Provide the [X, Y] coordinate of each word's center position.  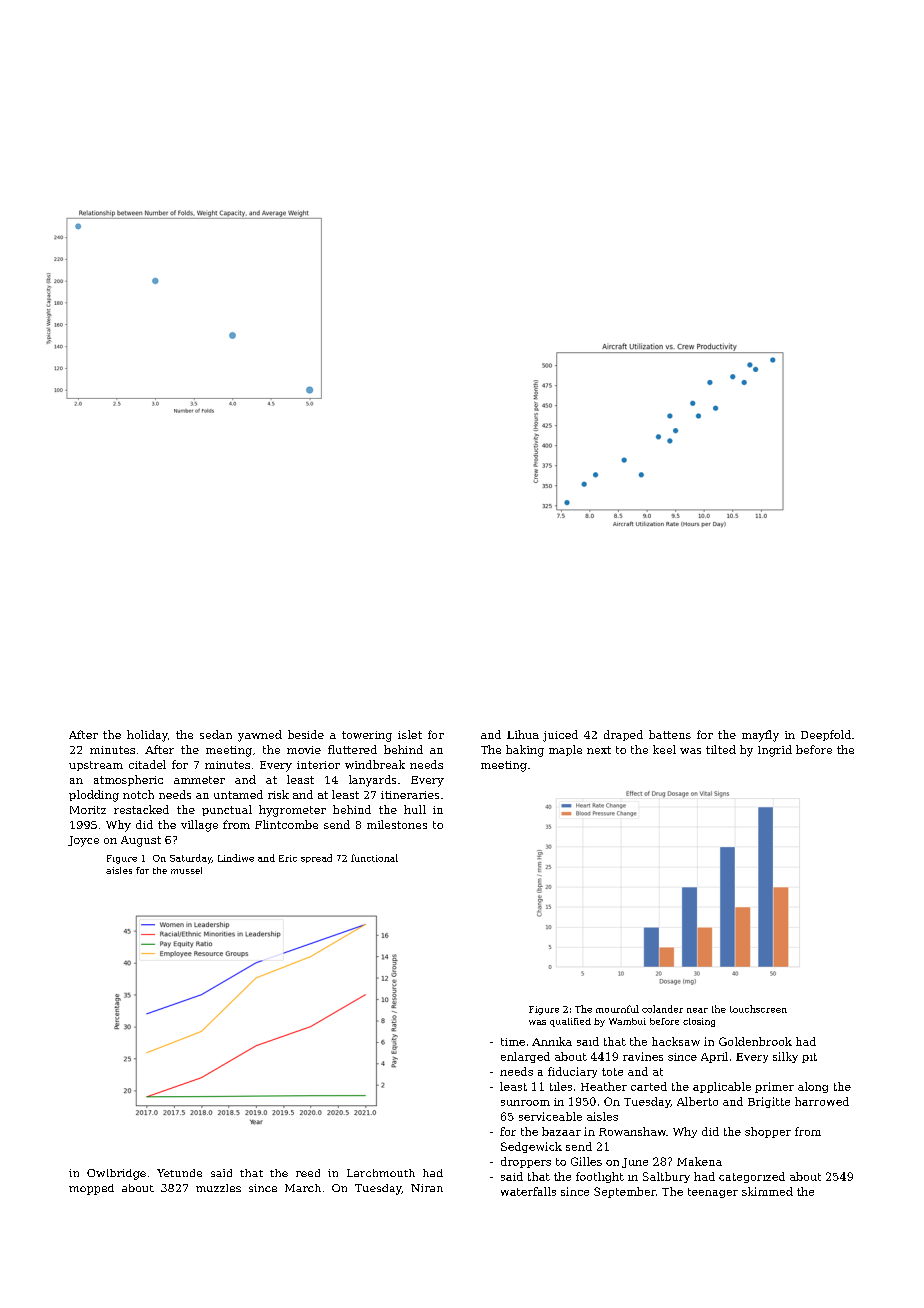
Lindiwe [236, 858]
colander [662, 1009]
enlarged [525, 1057]
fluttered [352, 749]
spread [316, 858]
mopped [91, 1189]
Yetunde [179, 1173]
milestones [397, 824]
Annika [552, 1041]
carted [649, 1086]
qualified [570, 1022]
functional [374, 858]
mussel [186, 870]
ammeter [199, 780]
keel [664, 749]
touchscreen [758, 1009]
